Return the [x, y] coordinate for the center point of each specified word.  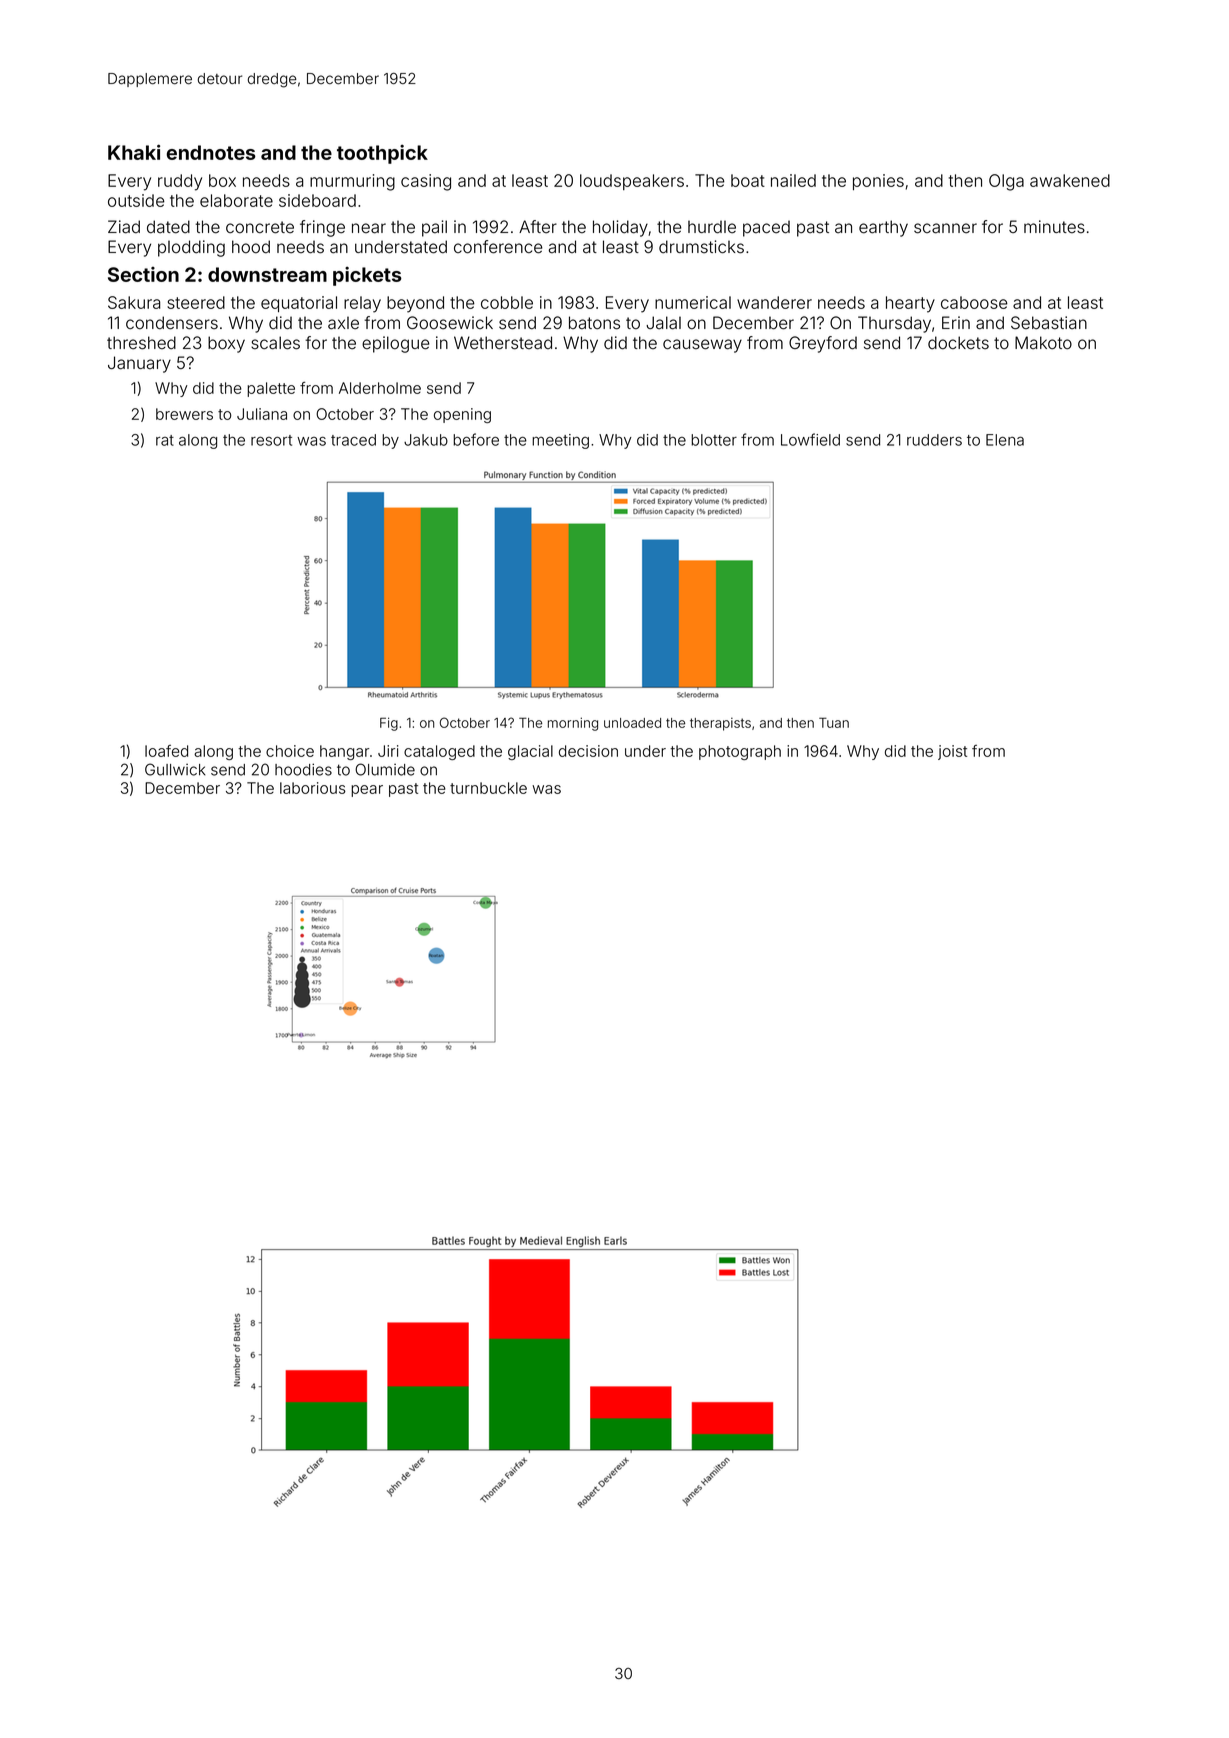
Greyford [823, 344]
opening [462, 415]
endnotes [211, 152]
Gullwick [175, 769]
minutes [1054, 227]
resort [271, 440]
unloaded [632, 723]
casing [426, 182]
